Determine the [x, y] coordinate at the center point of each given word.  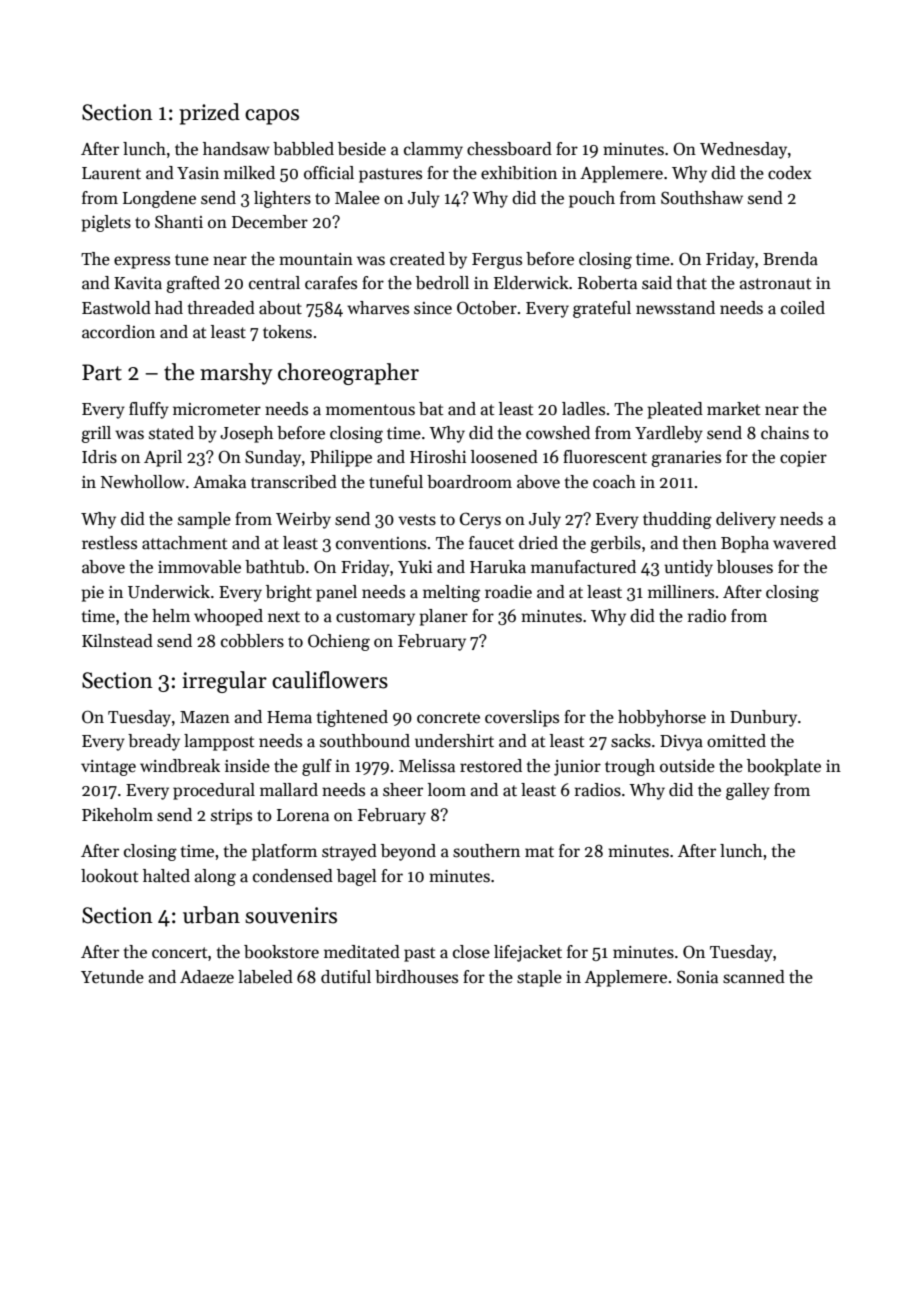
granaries [686, 459]
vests [417, 520]
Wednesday [743, 150]
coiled [803, 308]
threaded [221, 308]
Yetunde [112, 977]
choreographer [348, 374]
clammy [433, 150]
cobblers [252, 641]
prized [209, 114]
